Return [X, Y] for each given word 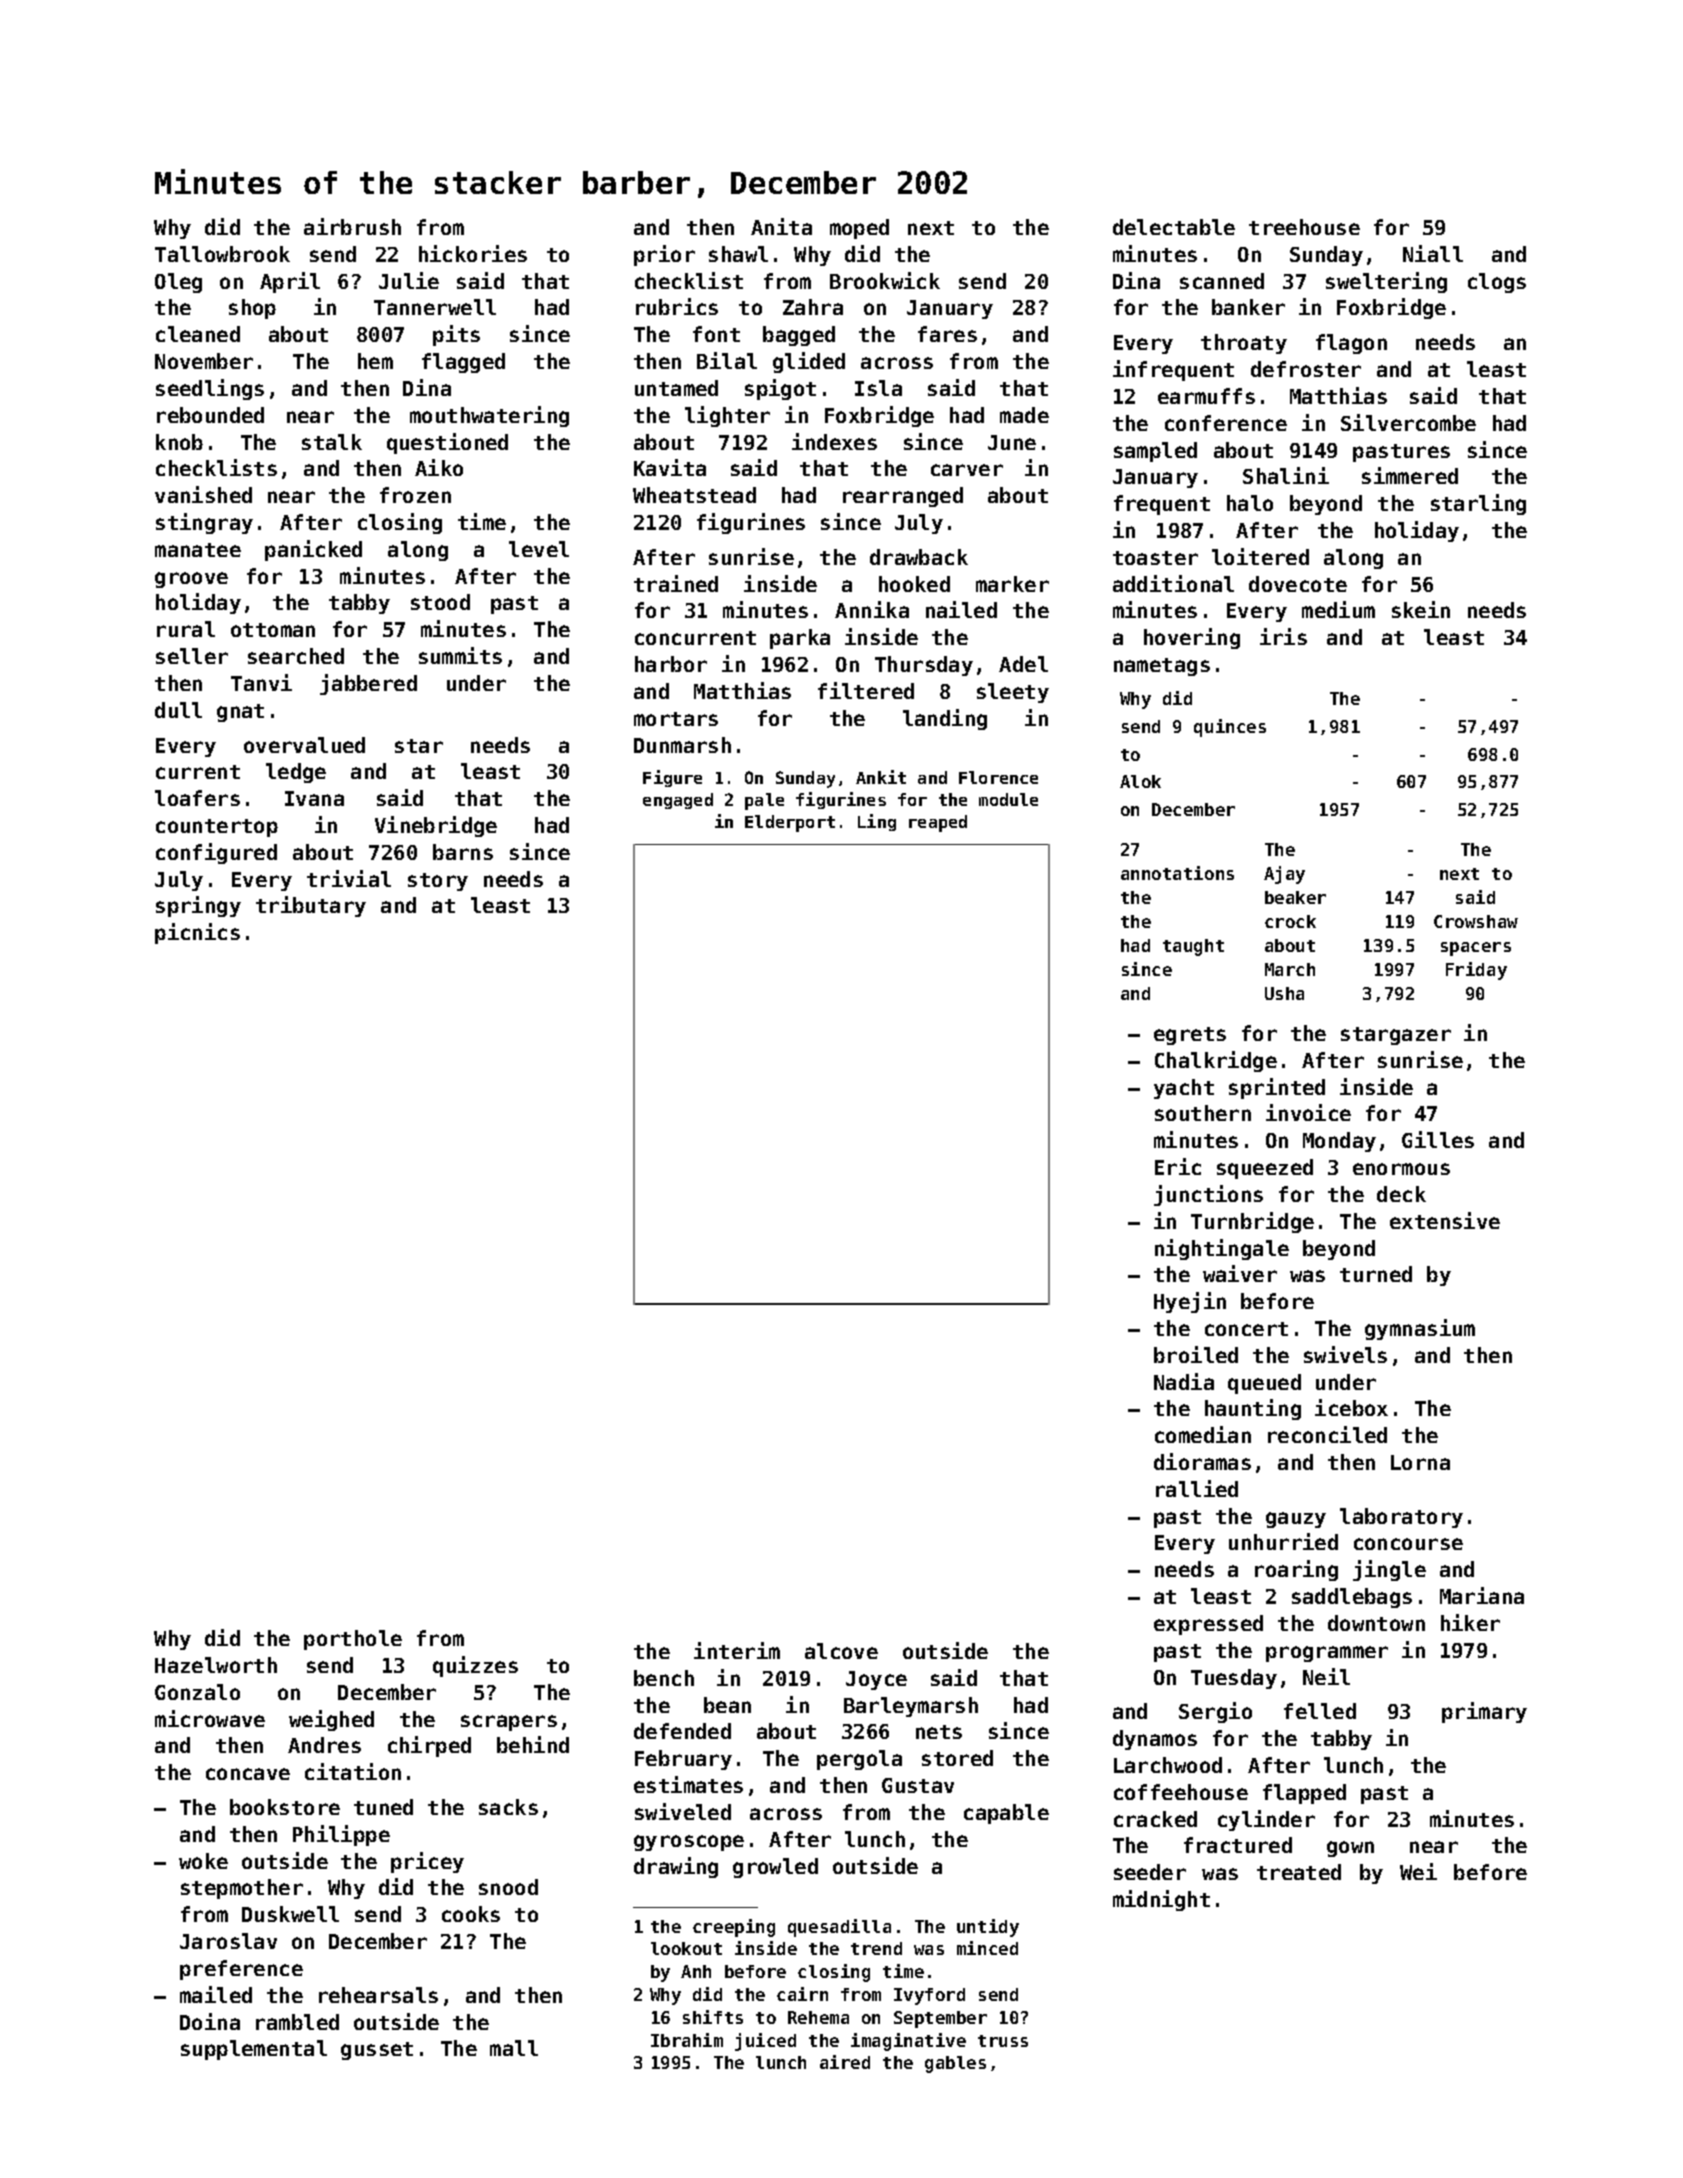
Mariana [1482, 1595]
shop [252, 309]
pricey [427, 1862]
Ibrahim [687, 2040]
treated [1299, 1872]
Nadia [1184, 1381]
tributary [311, 906]
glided [809, 362]
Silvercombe [1408, 422]
